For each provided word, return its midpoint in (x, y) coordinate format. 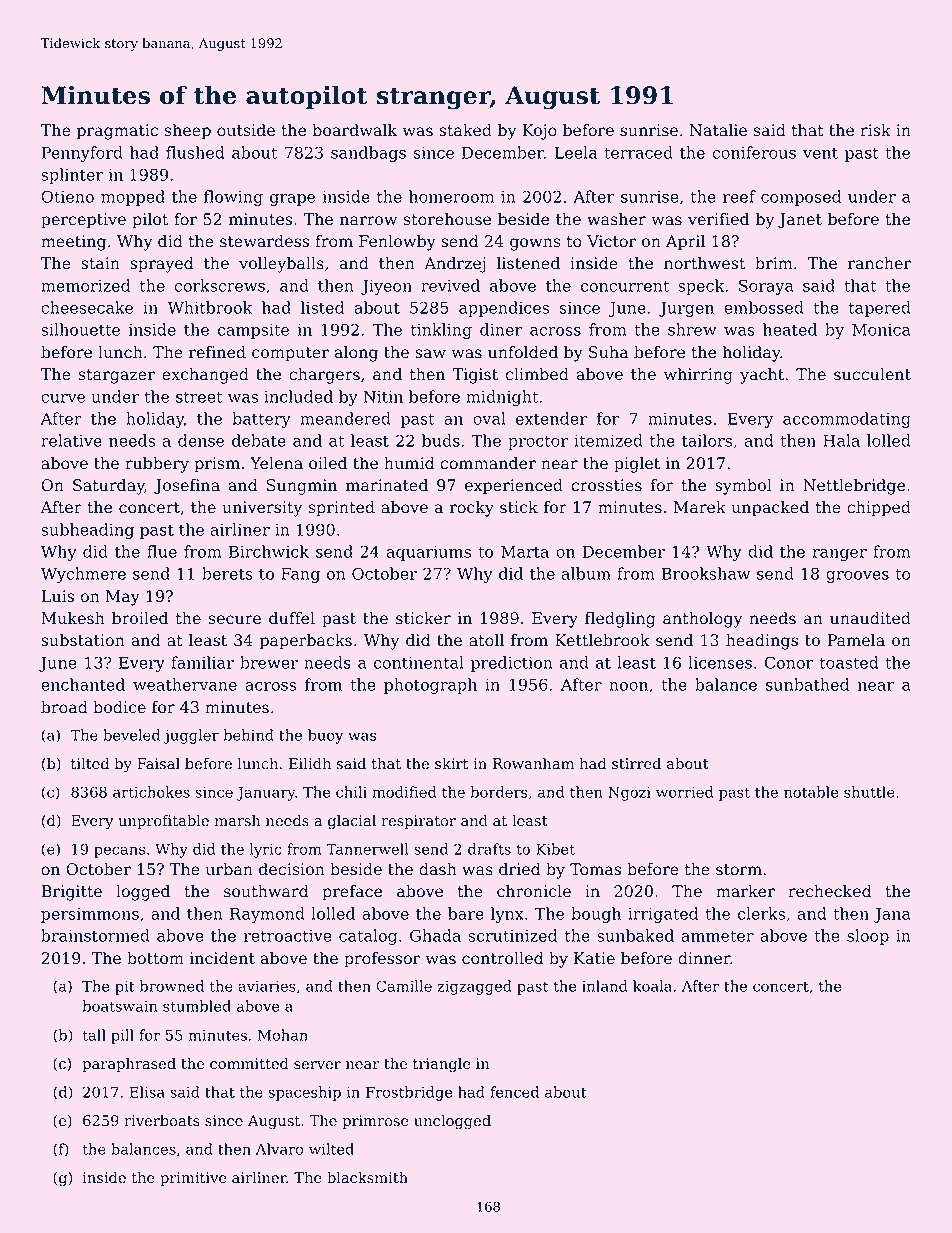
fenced (514, 1092)
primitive (193, 1179)
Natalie (718, 130)
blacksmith (367, 1177)
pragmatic (117, 132)
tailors (707, 440)
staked (465, 130)
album (586, 573)
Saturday (109, 487)
